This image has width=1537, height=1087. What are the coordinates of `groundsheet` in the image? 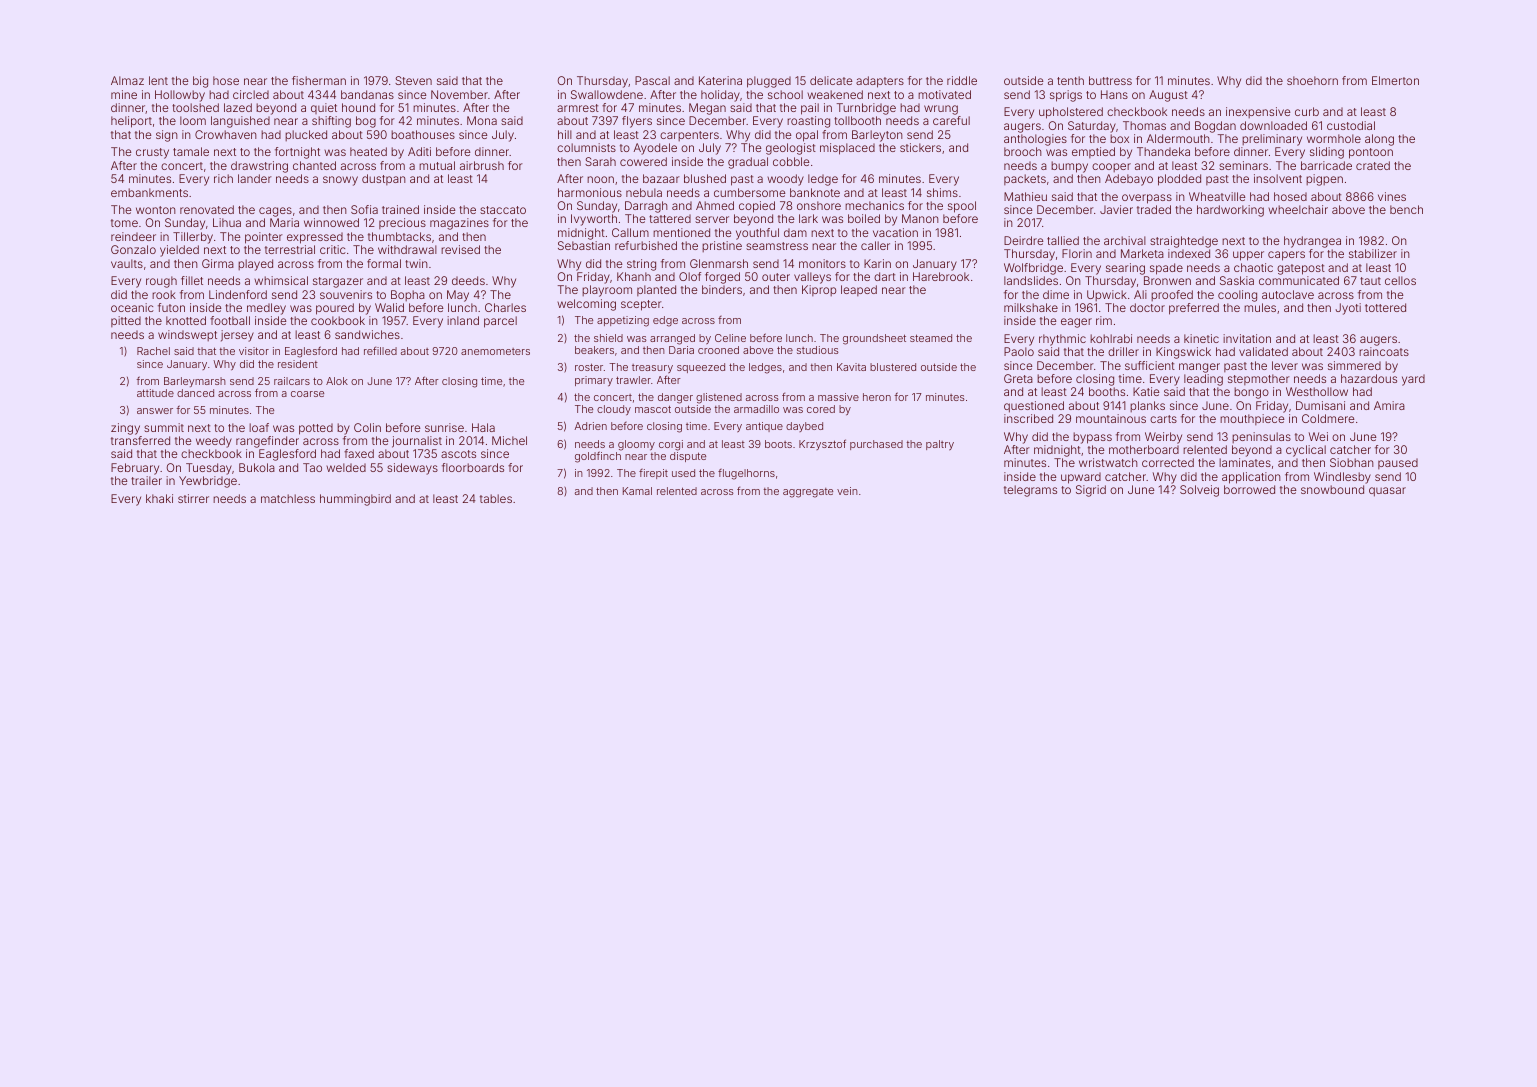 It's located at (874, 339).
